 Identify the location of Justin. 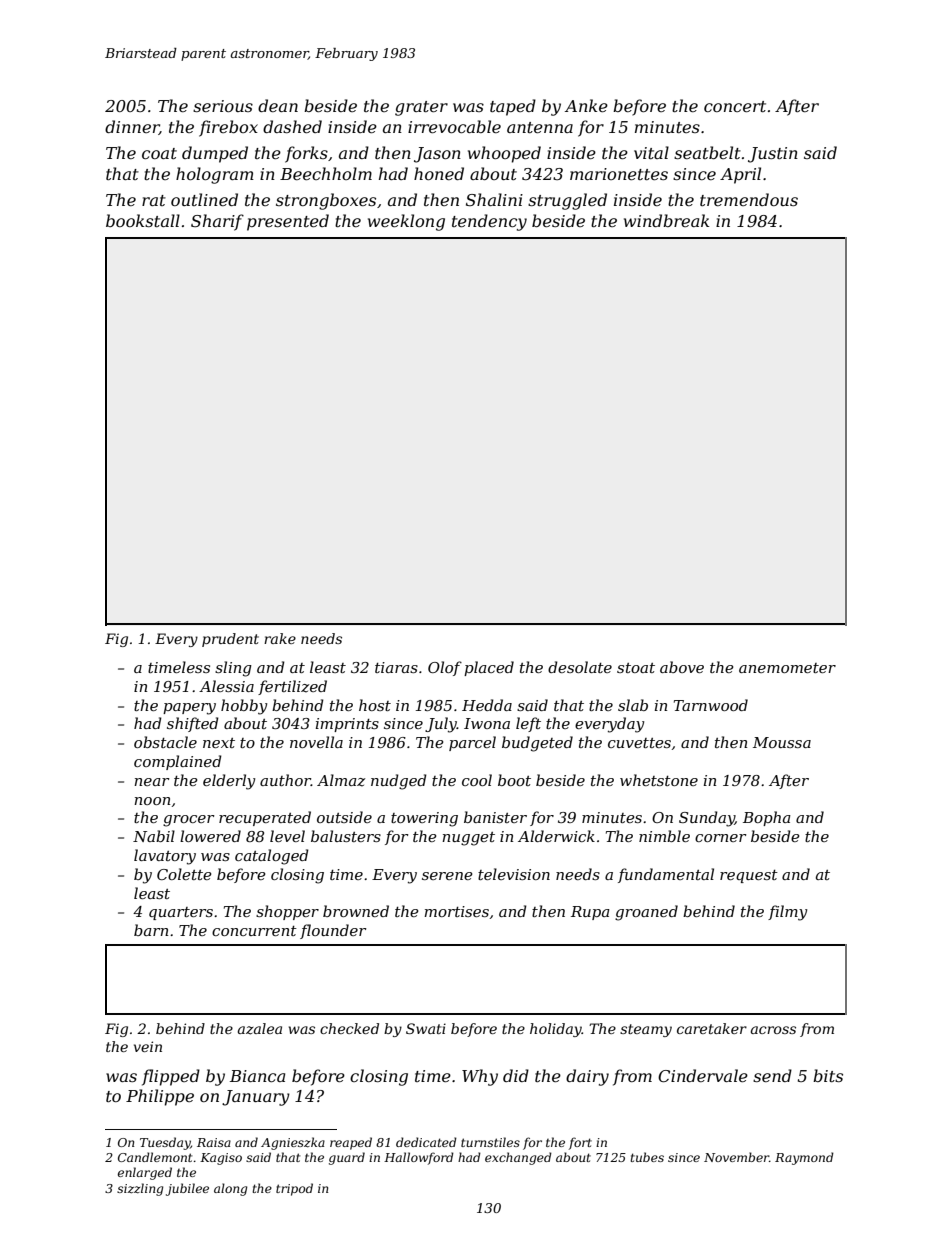
(773, 155).
